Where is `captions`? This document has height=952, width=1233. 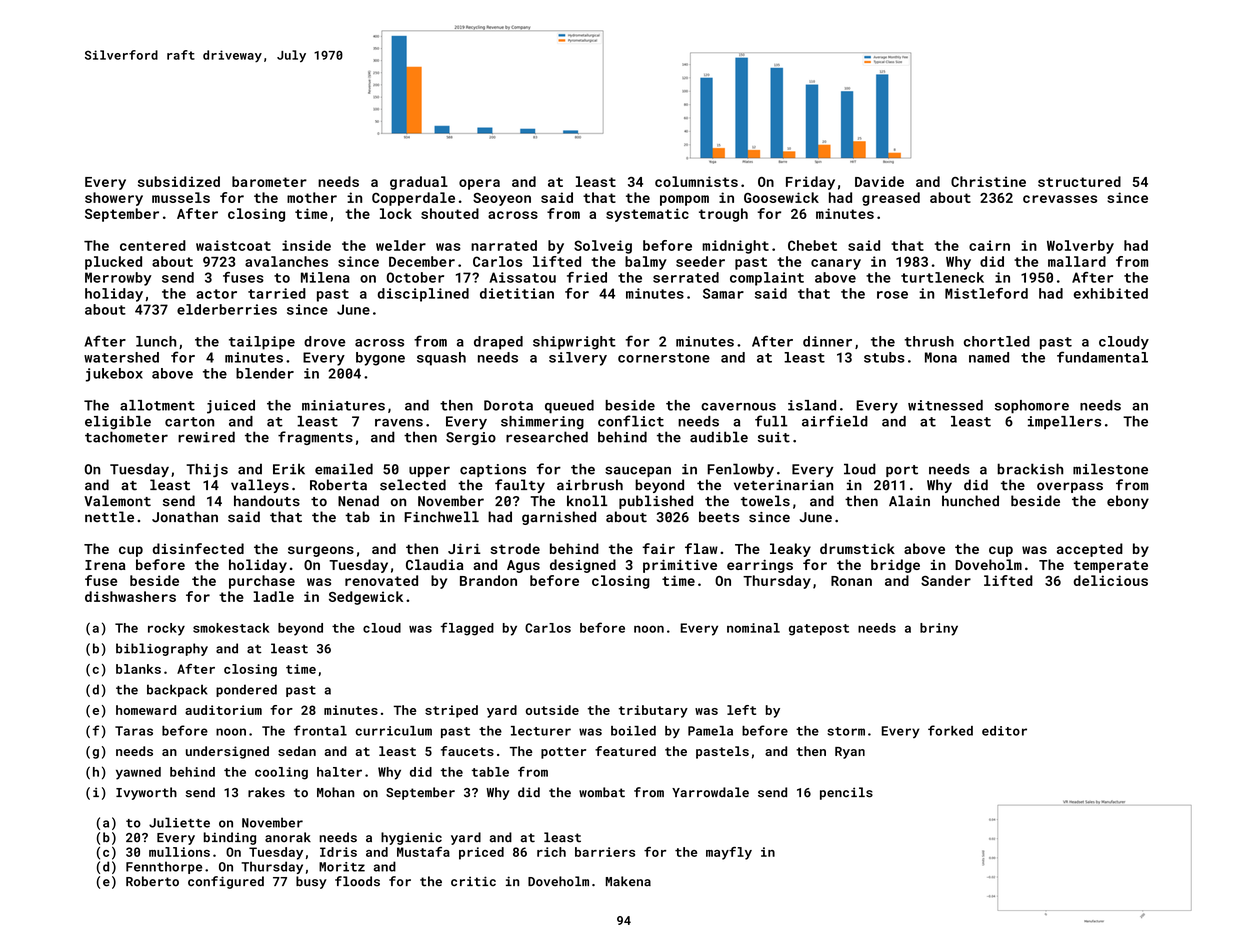 captions is located at coordinates (493, 470).
